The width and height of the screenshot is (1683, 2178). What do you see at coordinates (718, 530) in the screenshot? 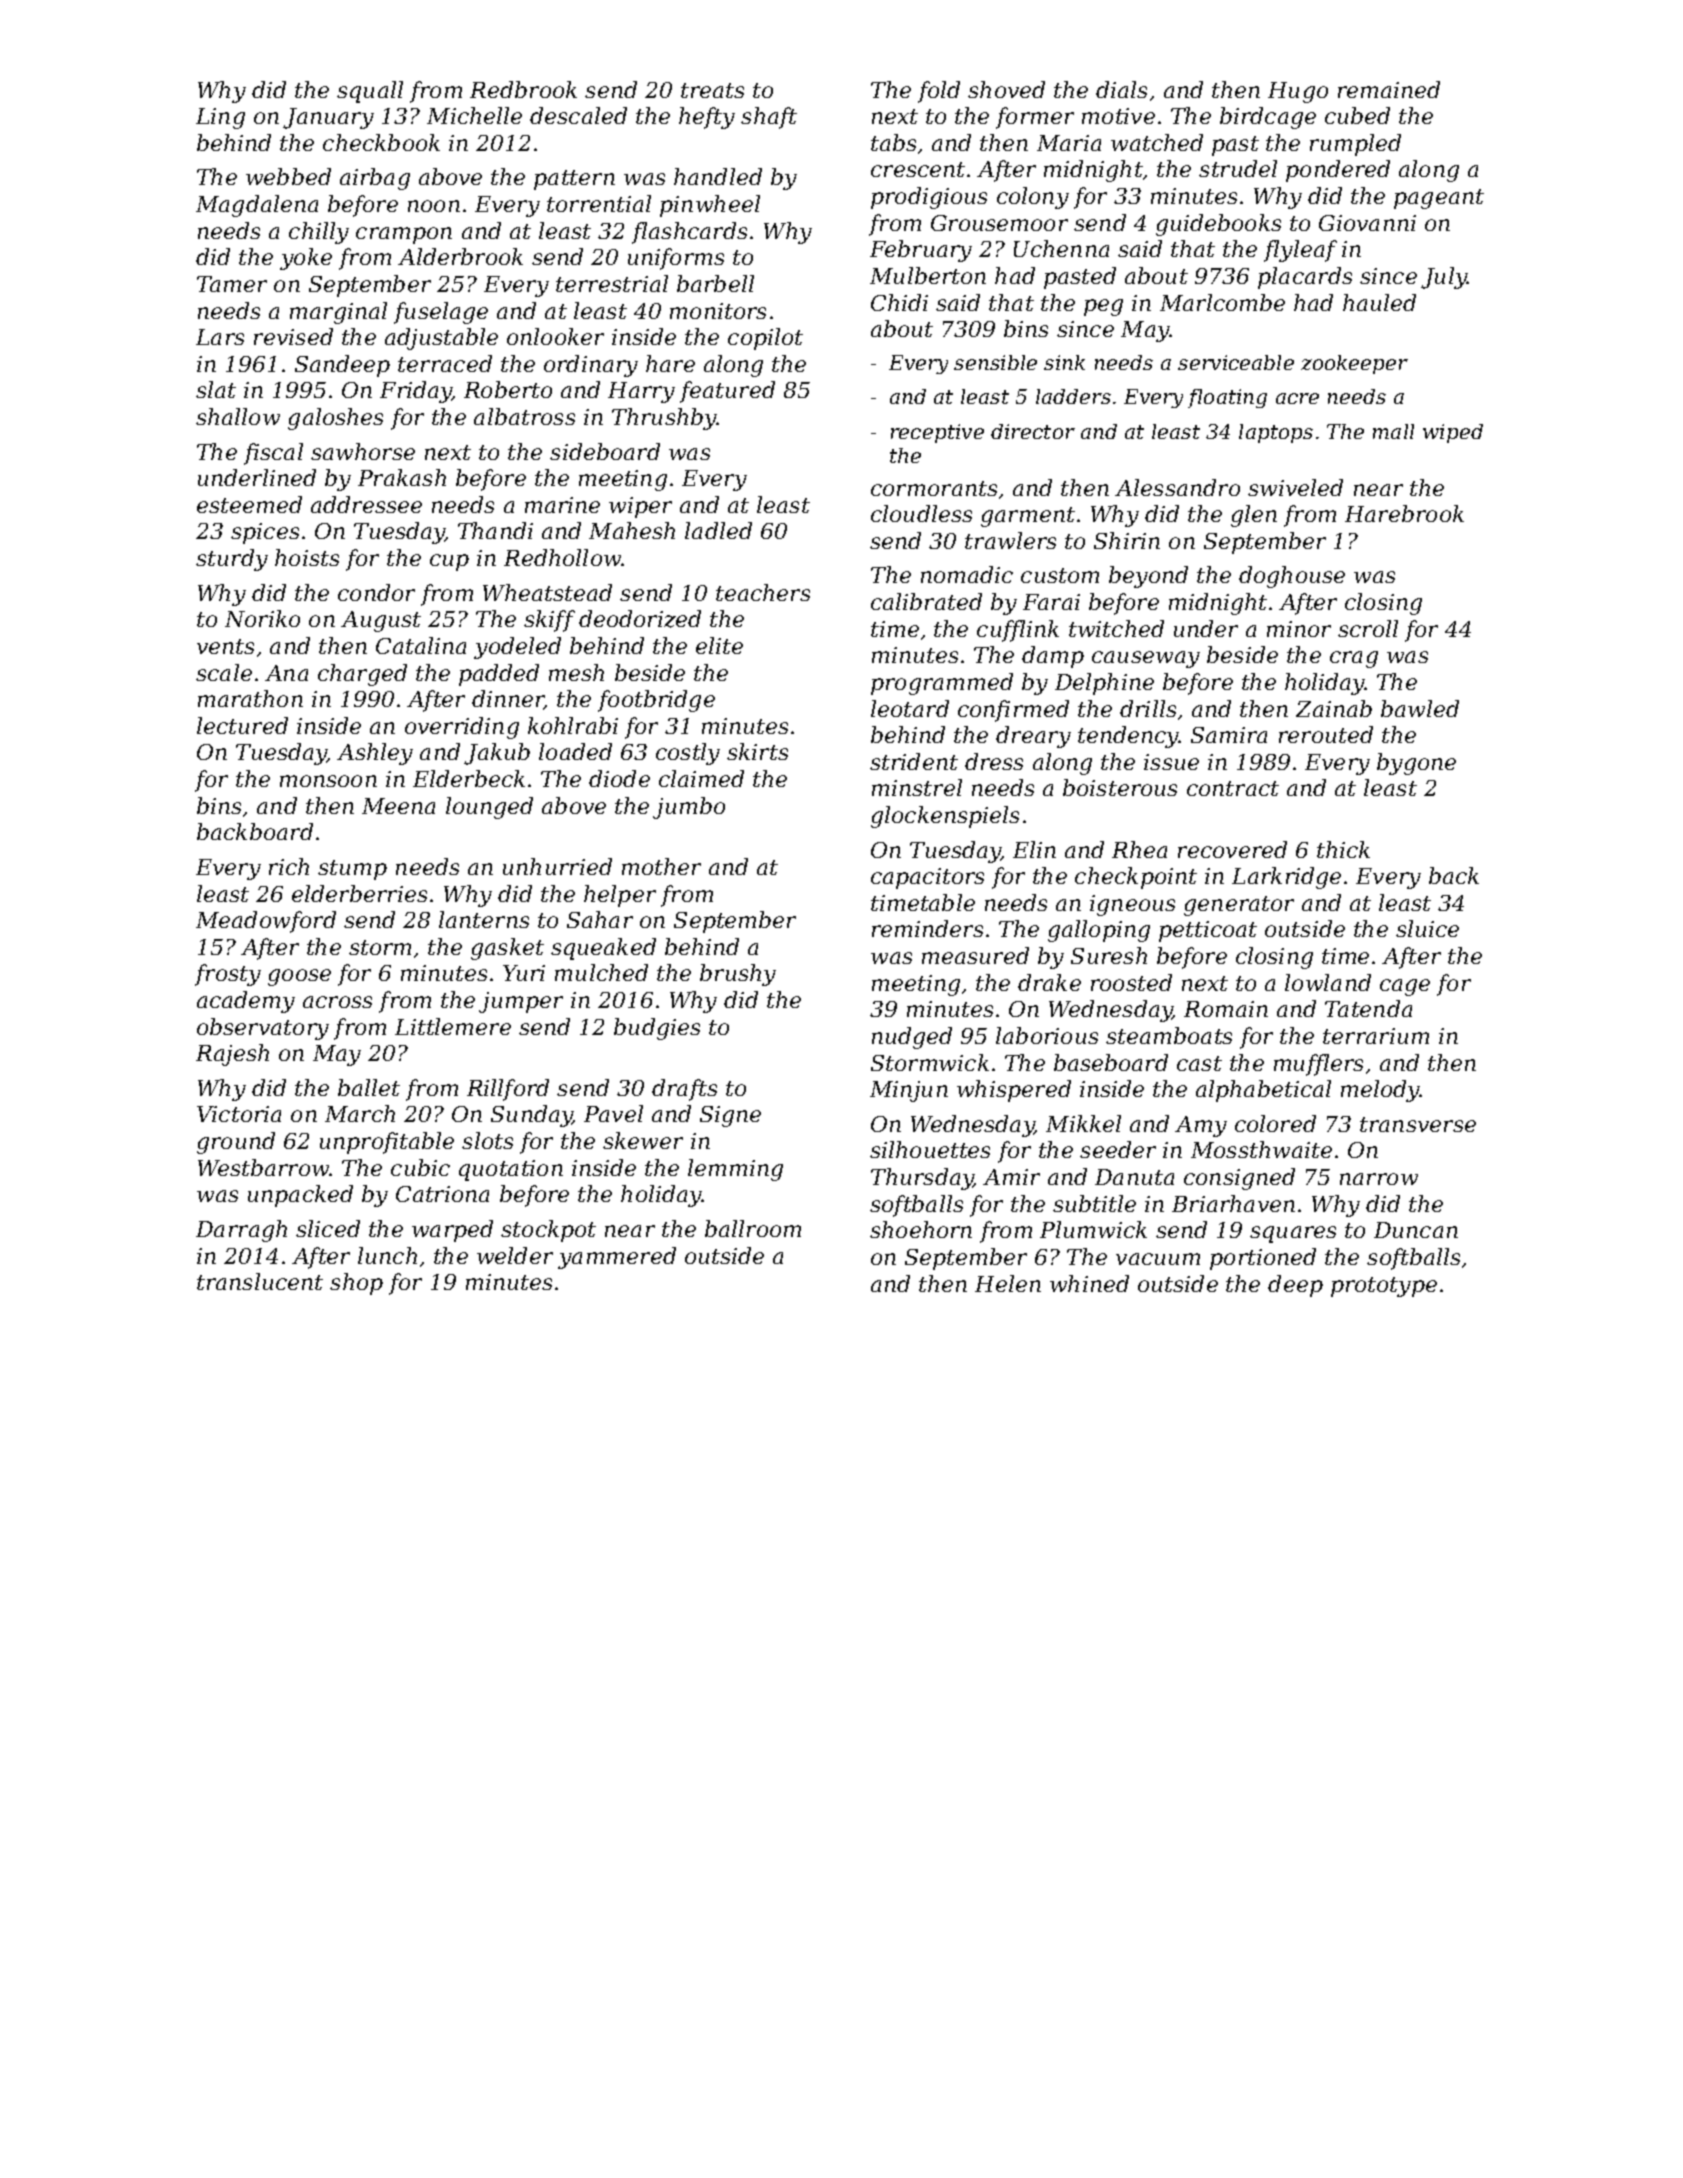
I see `ladled` at bounding box center [718, 530].
